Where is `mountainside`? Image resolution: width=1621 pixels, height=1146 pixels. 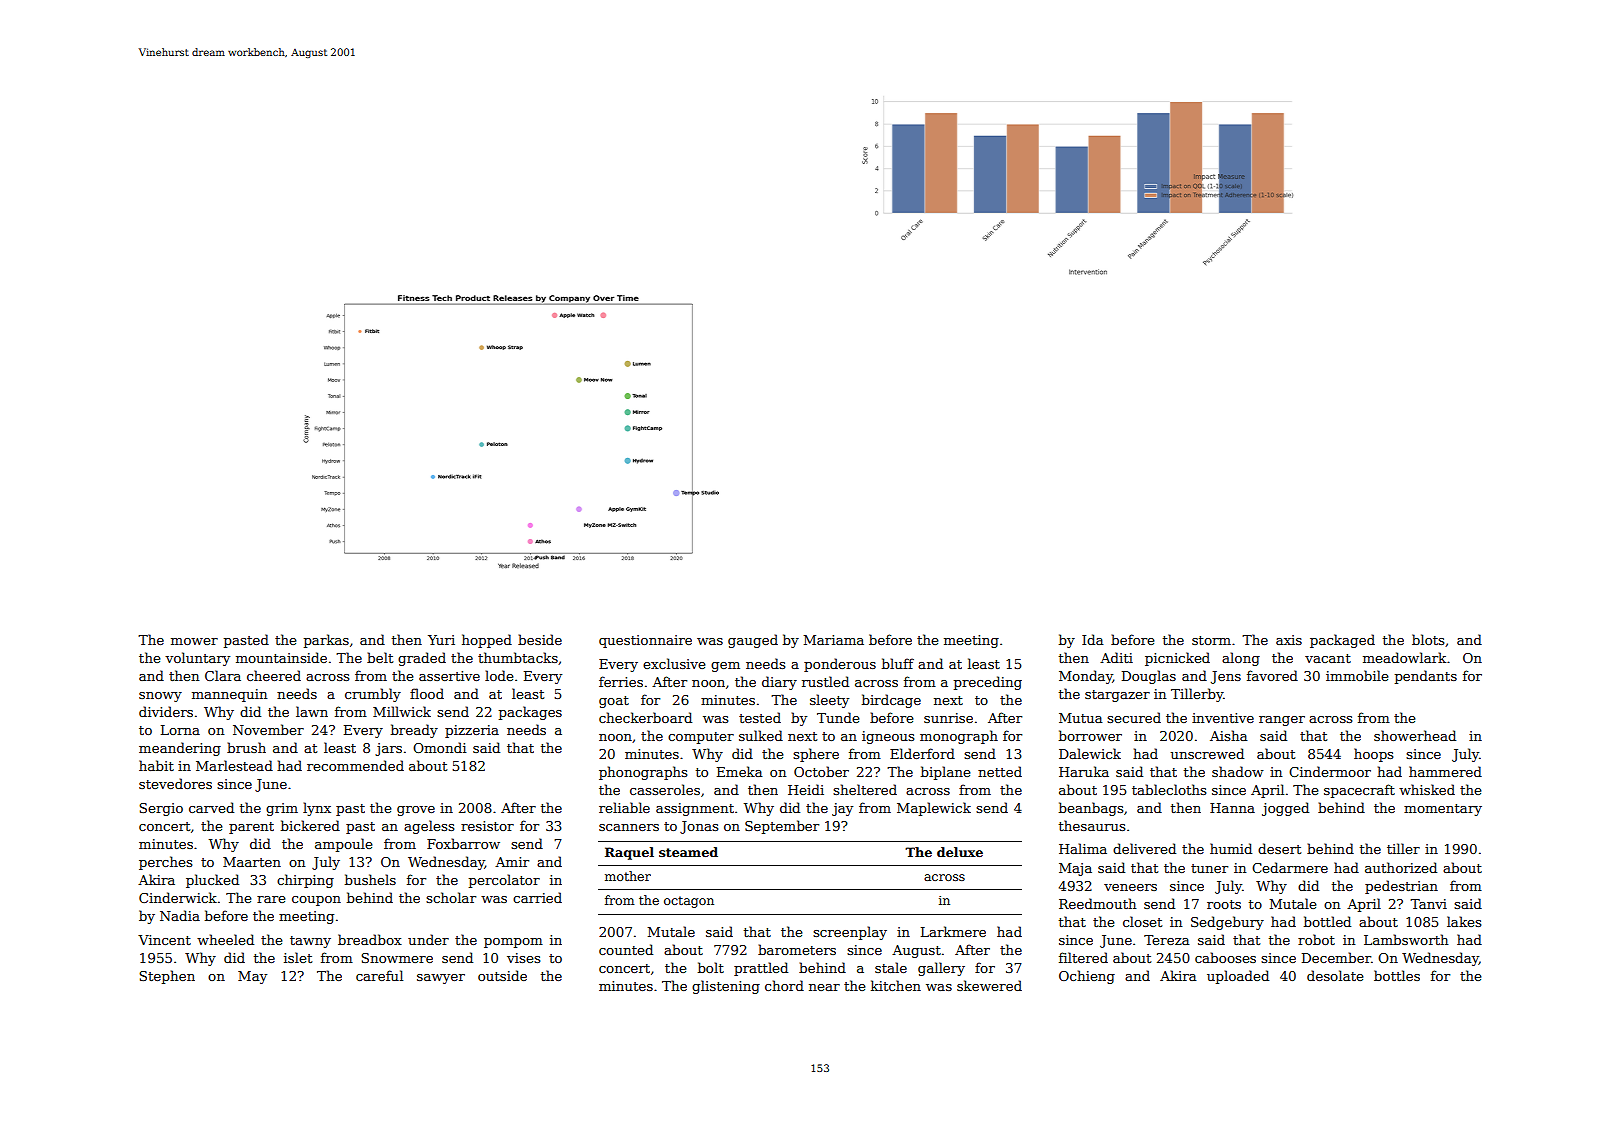
mountainside is located at coordinates (281, 657).
